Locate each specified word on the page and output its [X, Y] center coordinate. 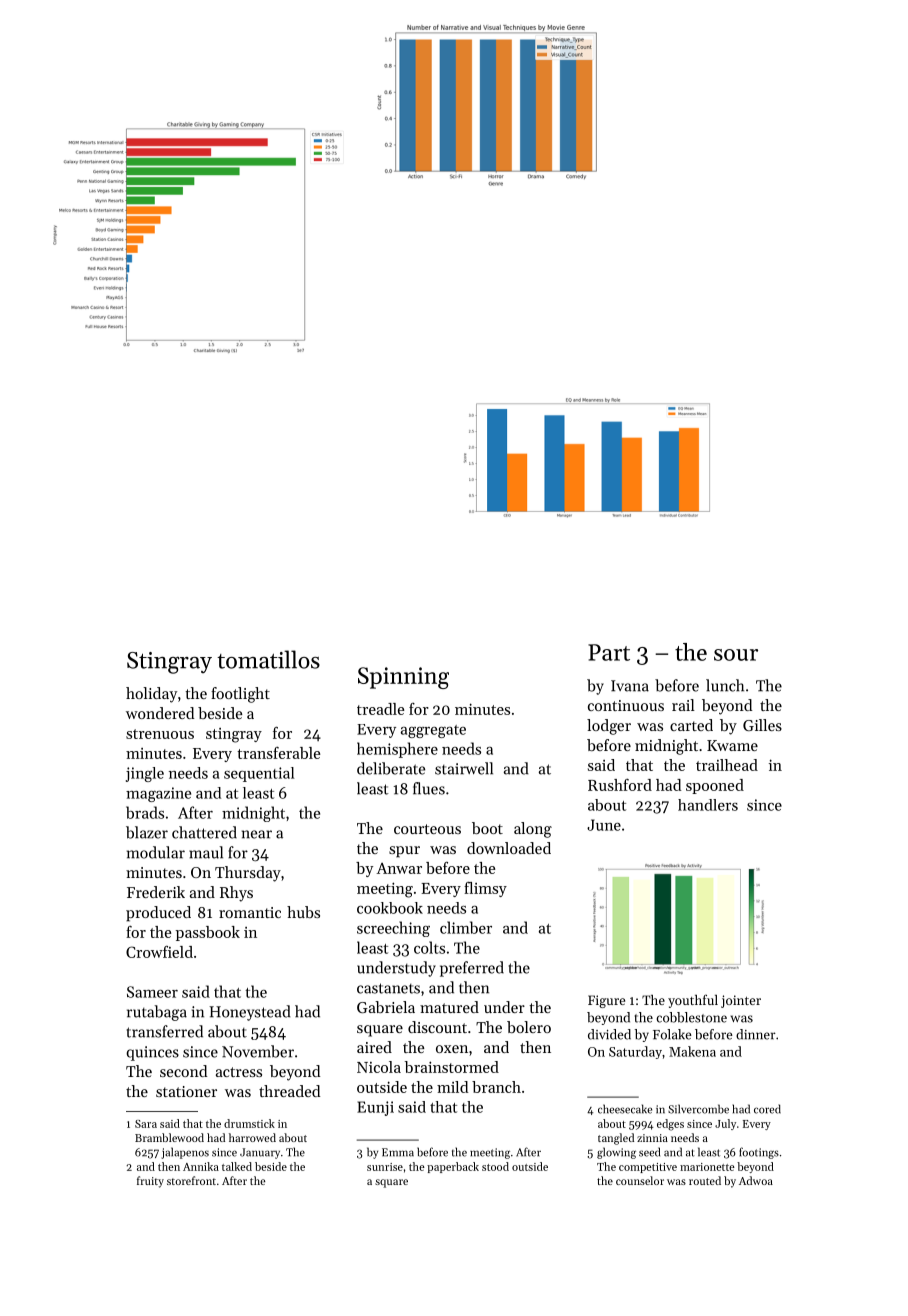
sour [736, 655]
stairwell [464, 768]
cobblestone [691, 1017]
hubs [303, 912]
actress [239, 1072]
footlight [240, 695]
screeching [393, 929]
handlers [708, 805]
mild [452, 1087]
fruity [150, 1182]
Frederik [156, 892]
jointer [741, 1001]
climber [466, 927]
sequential [259, 774]
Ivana [630, 686]
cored [767, 1109]
